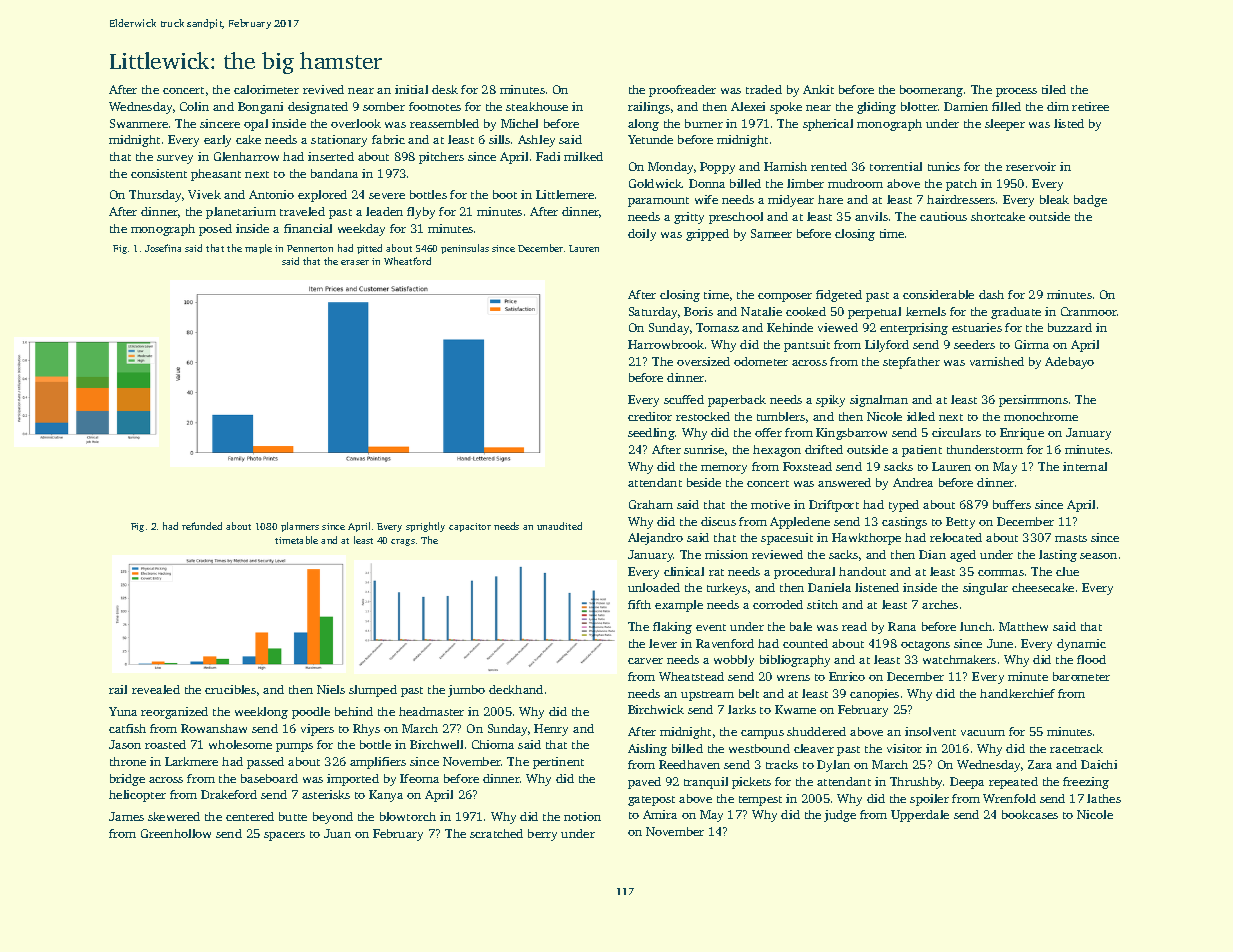 The image size is (1233, 952). What do you see at coordinates (943, 216) in the document?
I see `cautious` at bounding box center [943, 216].
